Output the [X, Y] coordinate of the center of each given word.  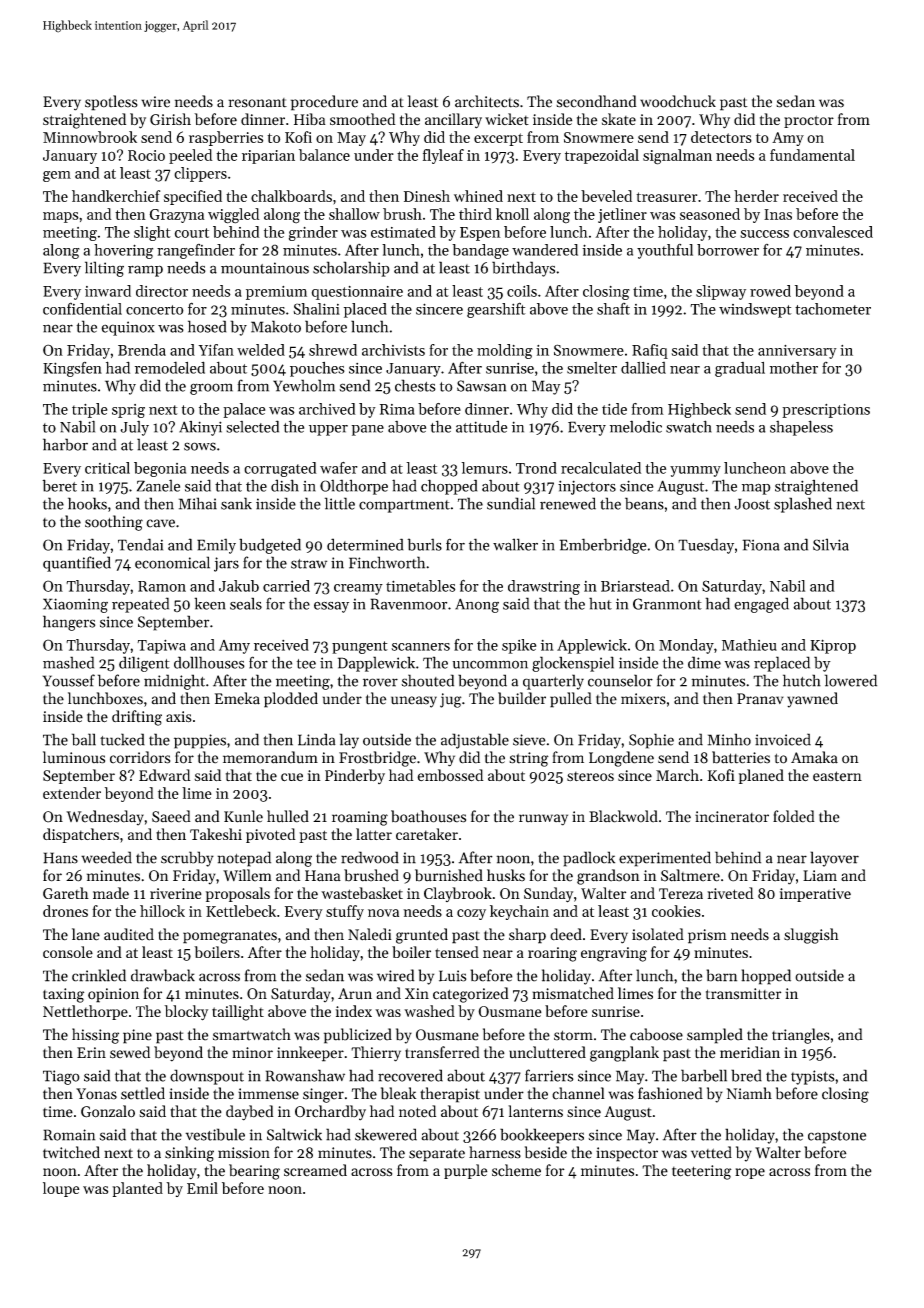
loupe [61, 1189]
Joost [752, 504]
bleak [398, 1093]
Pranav [760, 699]
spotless [111, 103]
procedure [324, 103]
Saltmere [690, 875]
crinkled [99, 975]
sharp [527, 936]
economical [172, 562]
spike [519, 646]
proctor [809, 121]
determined [365, 544]
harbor [65, 444]
